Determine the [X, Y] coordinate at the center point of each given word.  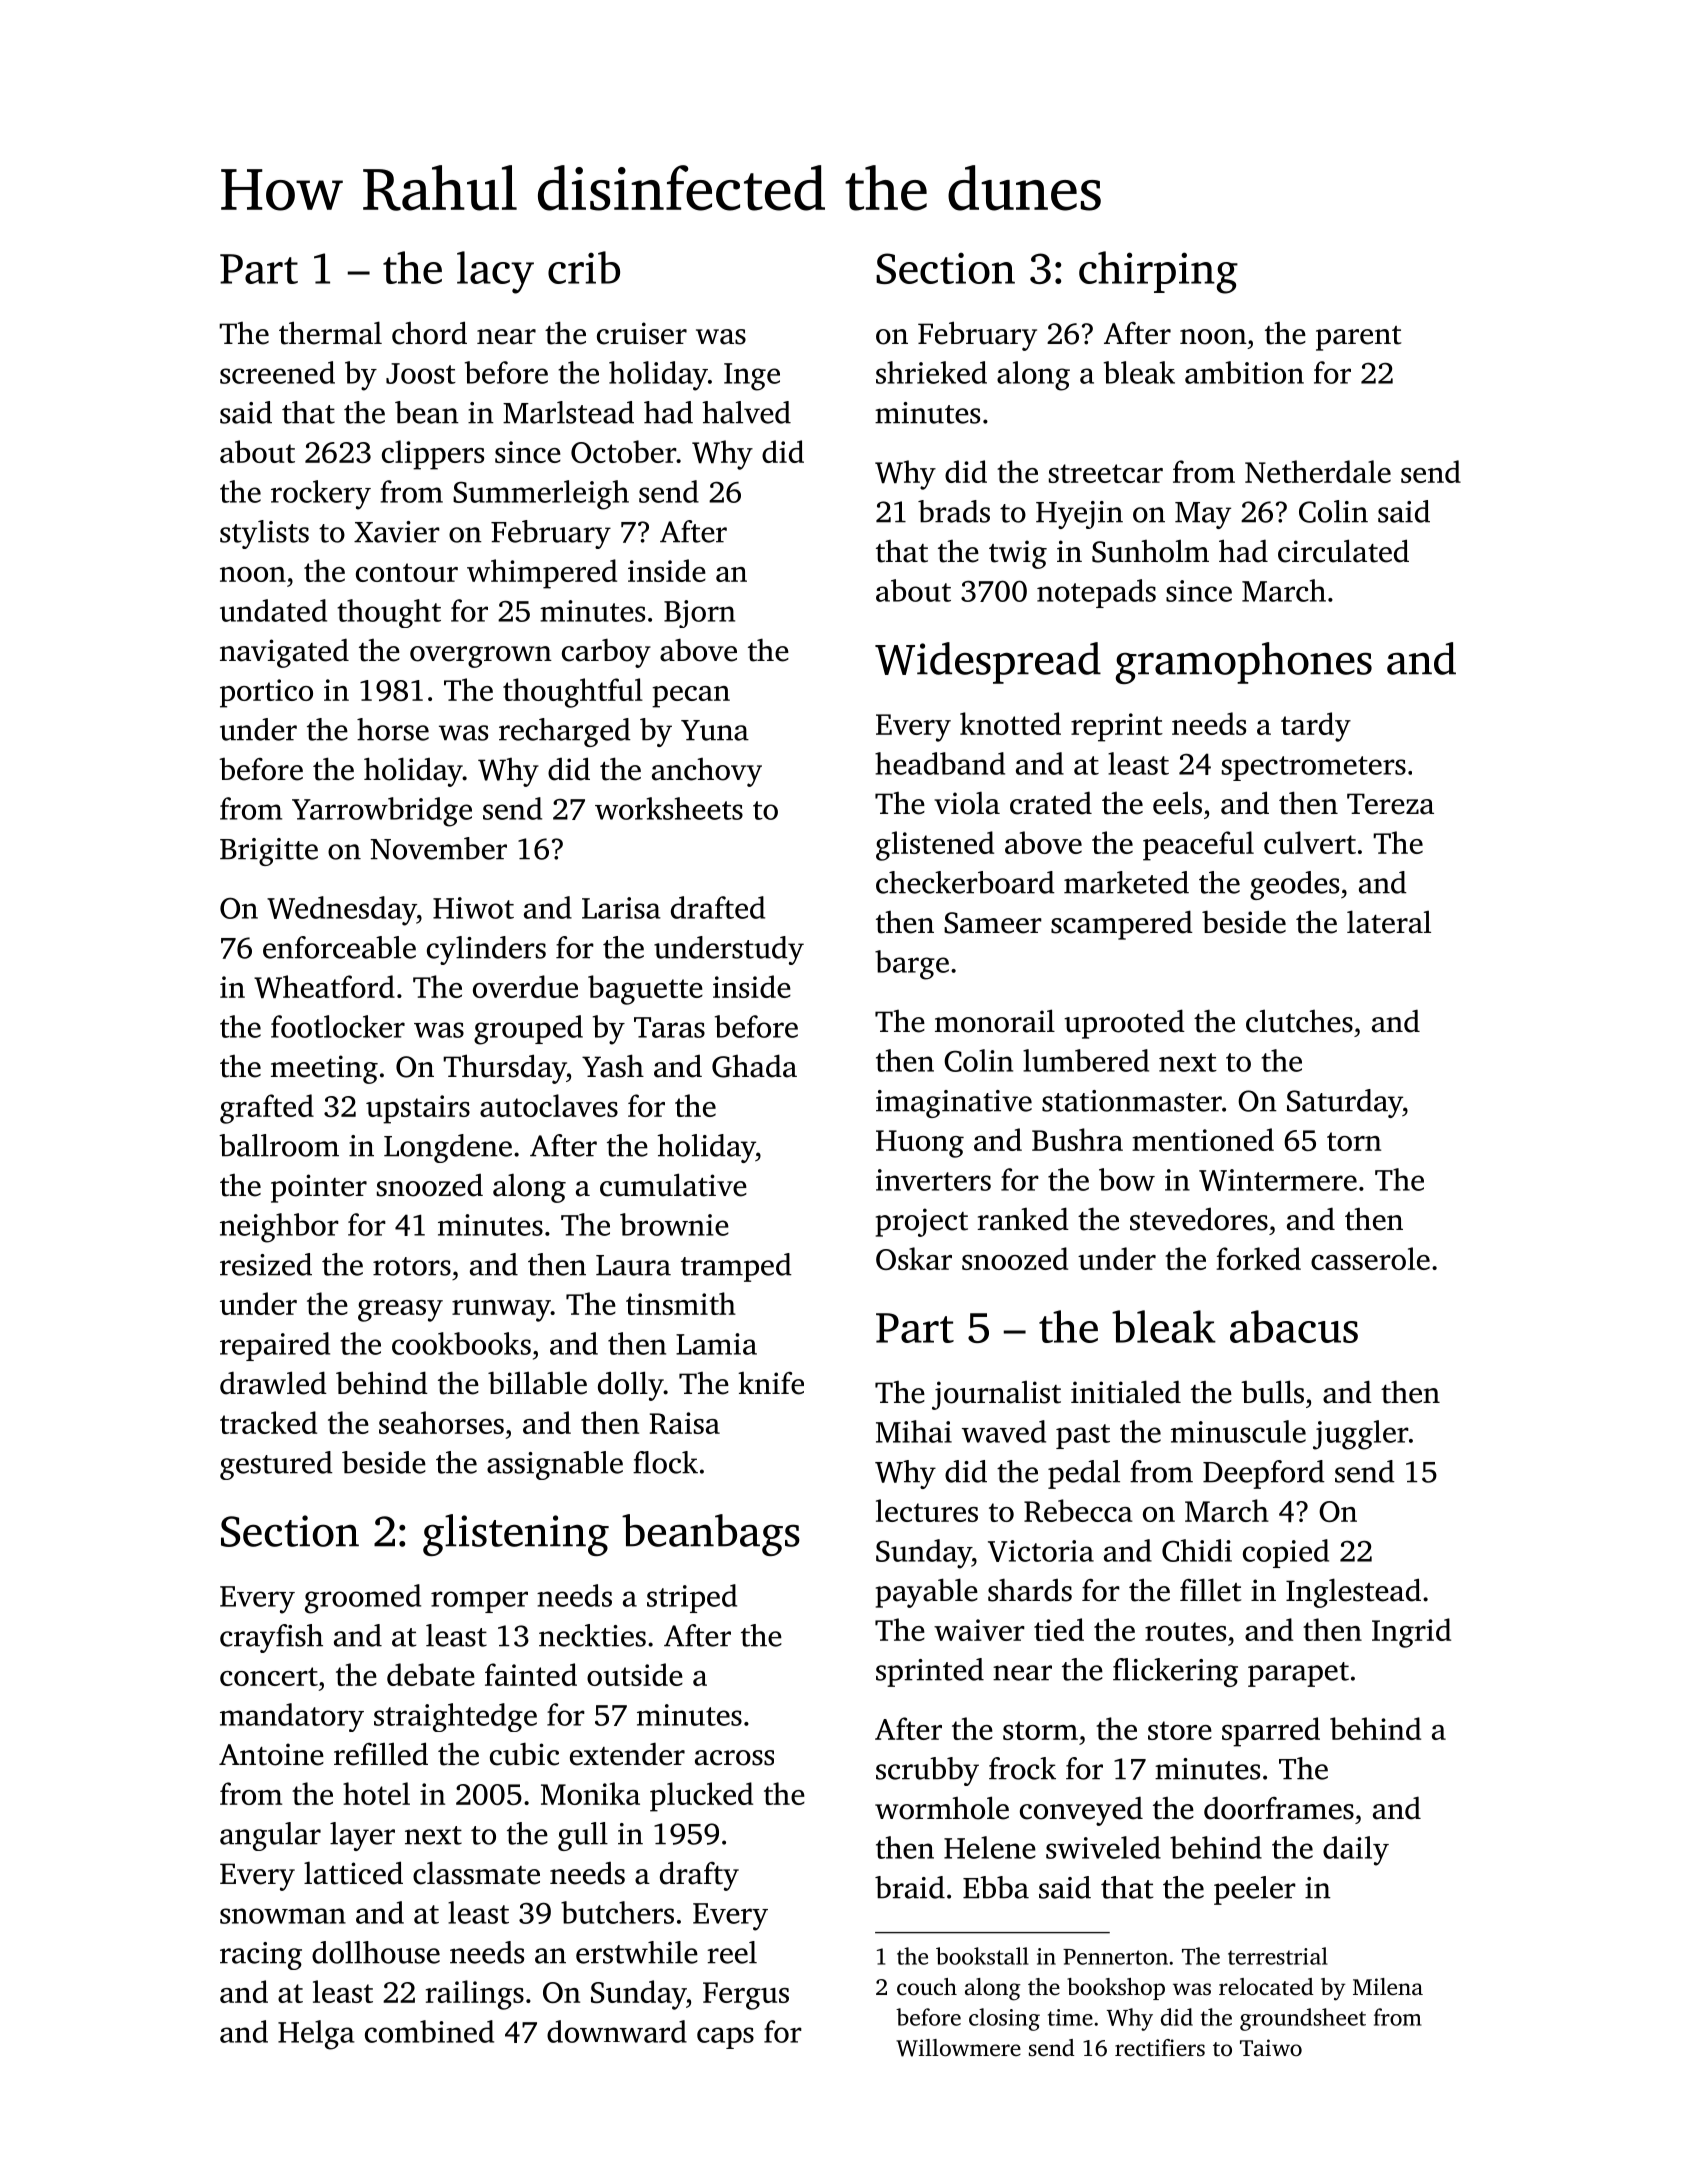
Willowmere [958, 2048]
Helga [316, 2035]
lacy [495, 272]
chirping [1158, 272]
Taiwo [1271, 2047]
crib [584, 267]
